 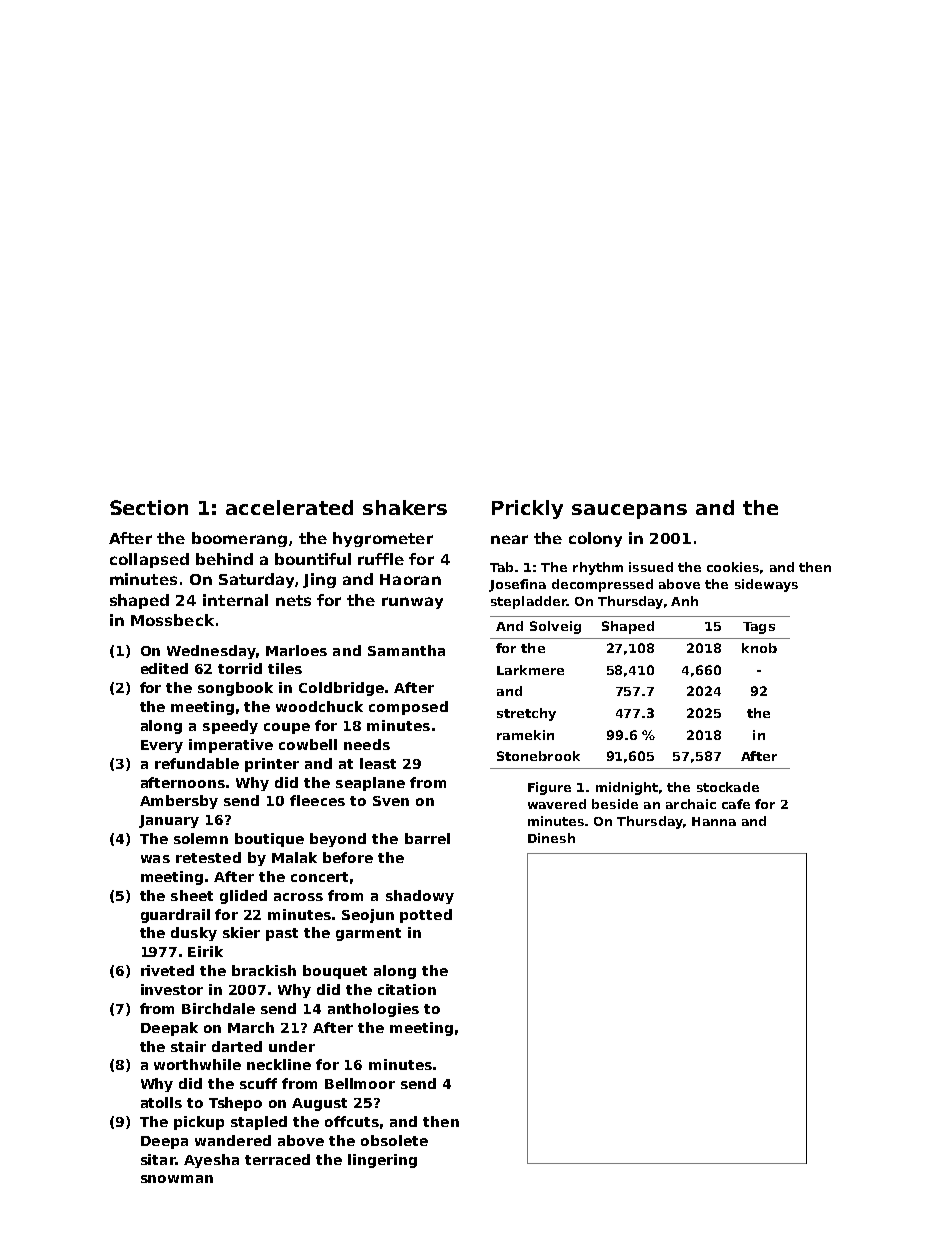 I want to click on boomerang, so click(x=239, y=539).
